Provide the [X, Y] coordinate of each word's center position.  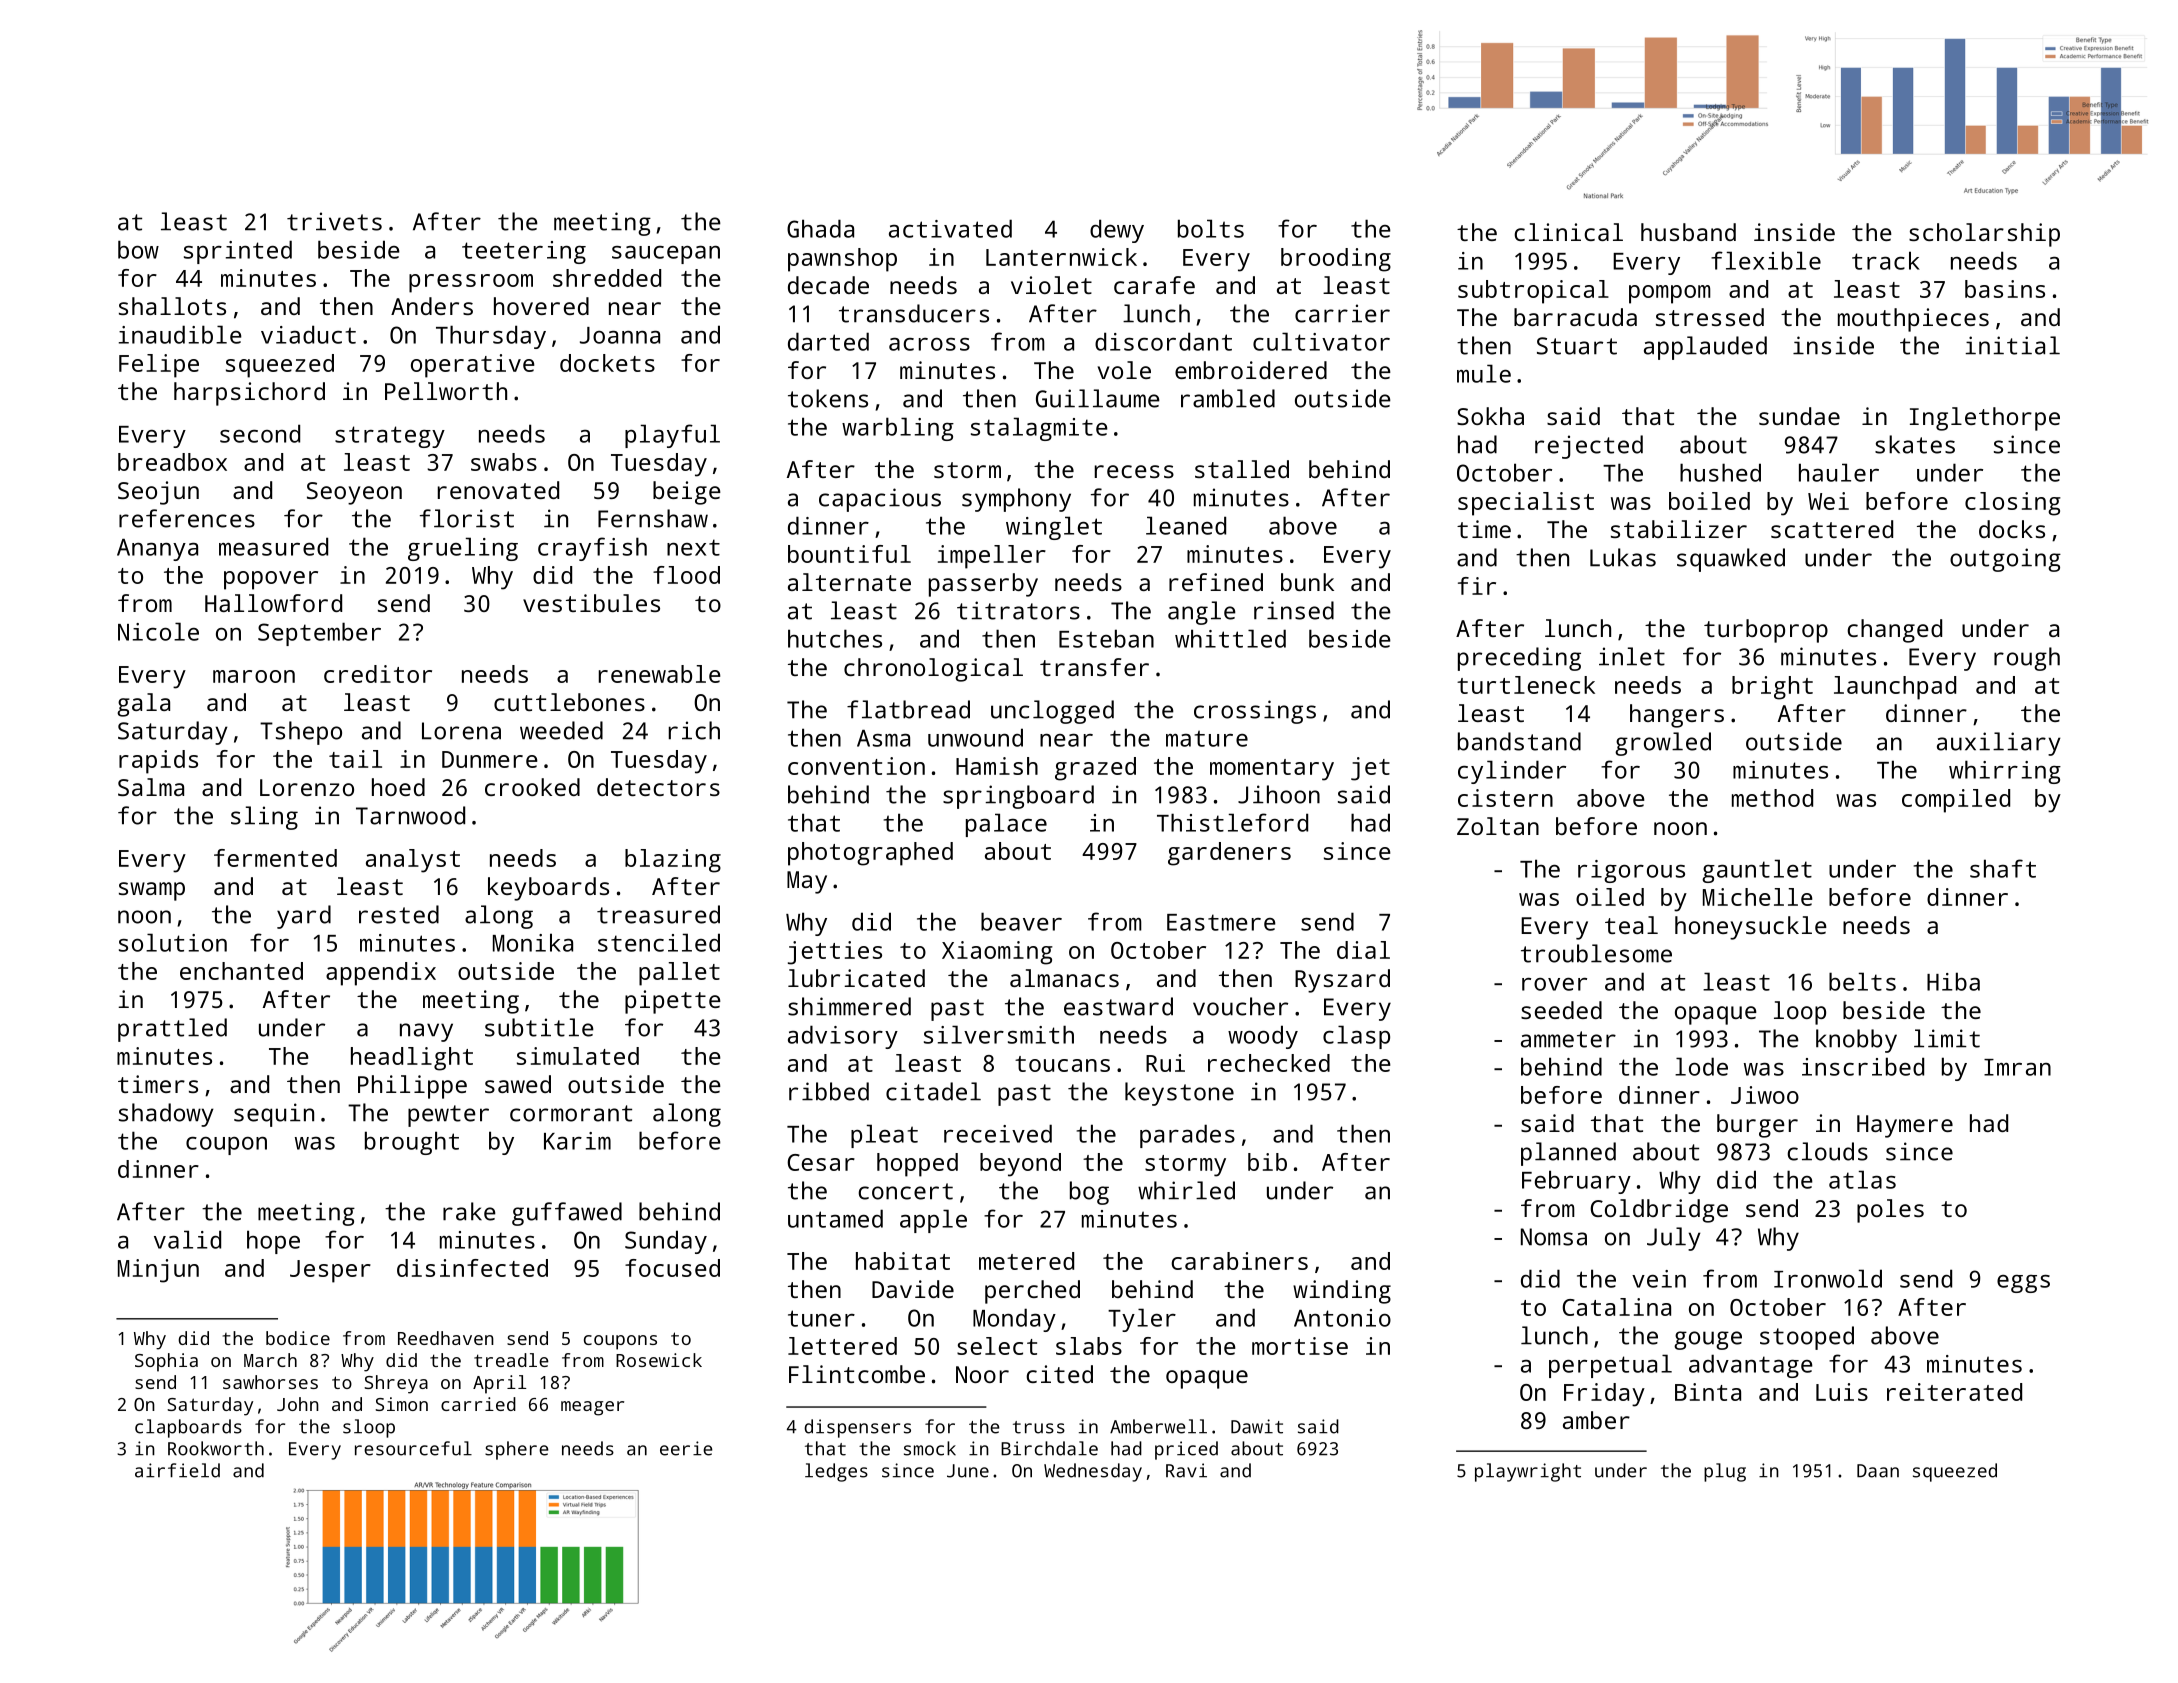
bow [138, 249]
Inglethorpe [1985, 419]
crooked [532, 787]
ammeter [1568, 1039]
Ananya [157, 549]
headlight [412, 1059]
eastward [1118, 1006]
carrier [1342, 313]
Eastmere [1221, 922]
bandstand [1519, 741]
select [997, 1346]
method [1772, 798]
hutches [835, 638]
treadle [511, 1360]
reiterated [1954, 1392]
